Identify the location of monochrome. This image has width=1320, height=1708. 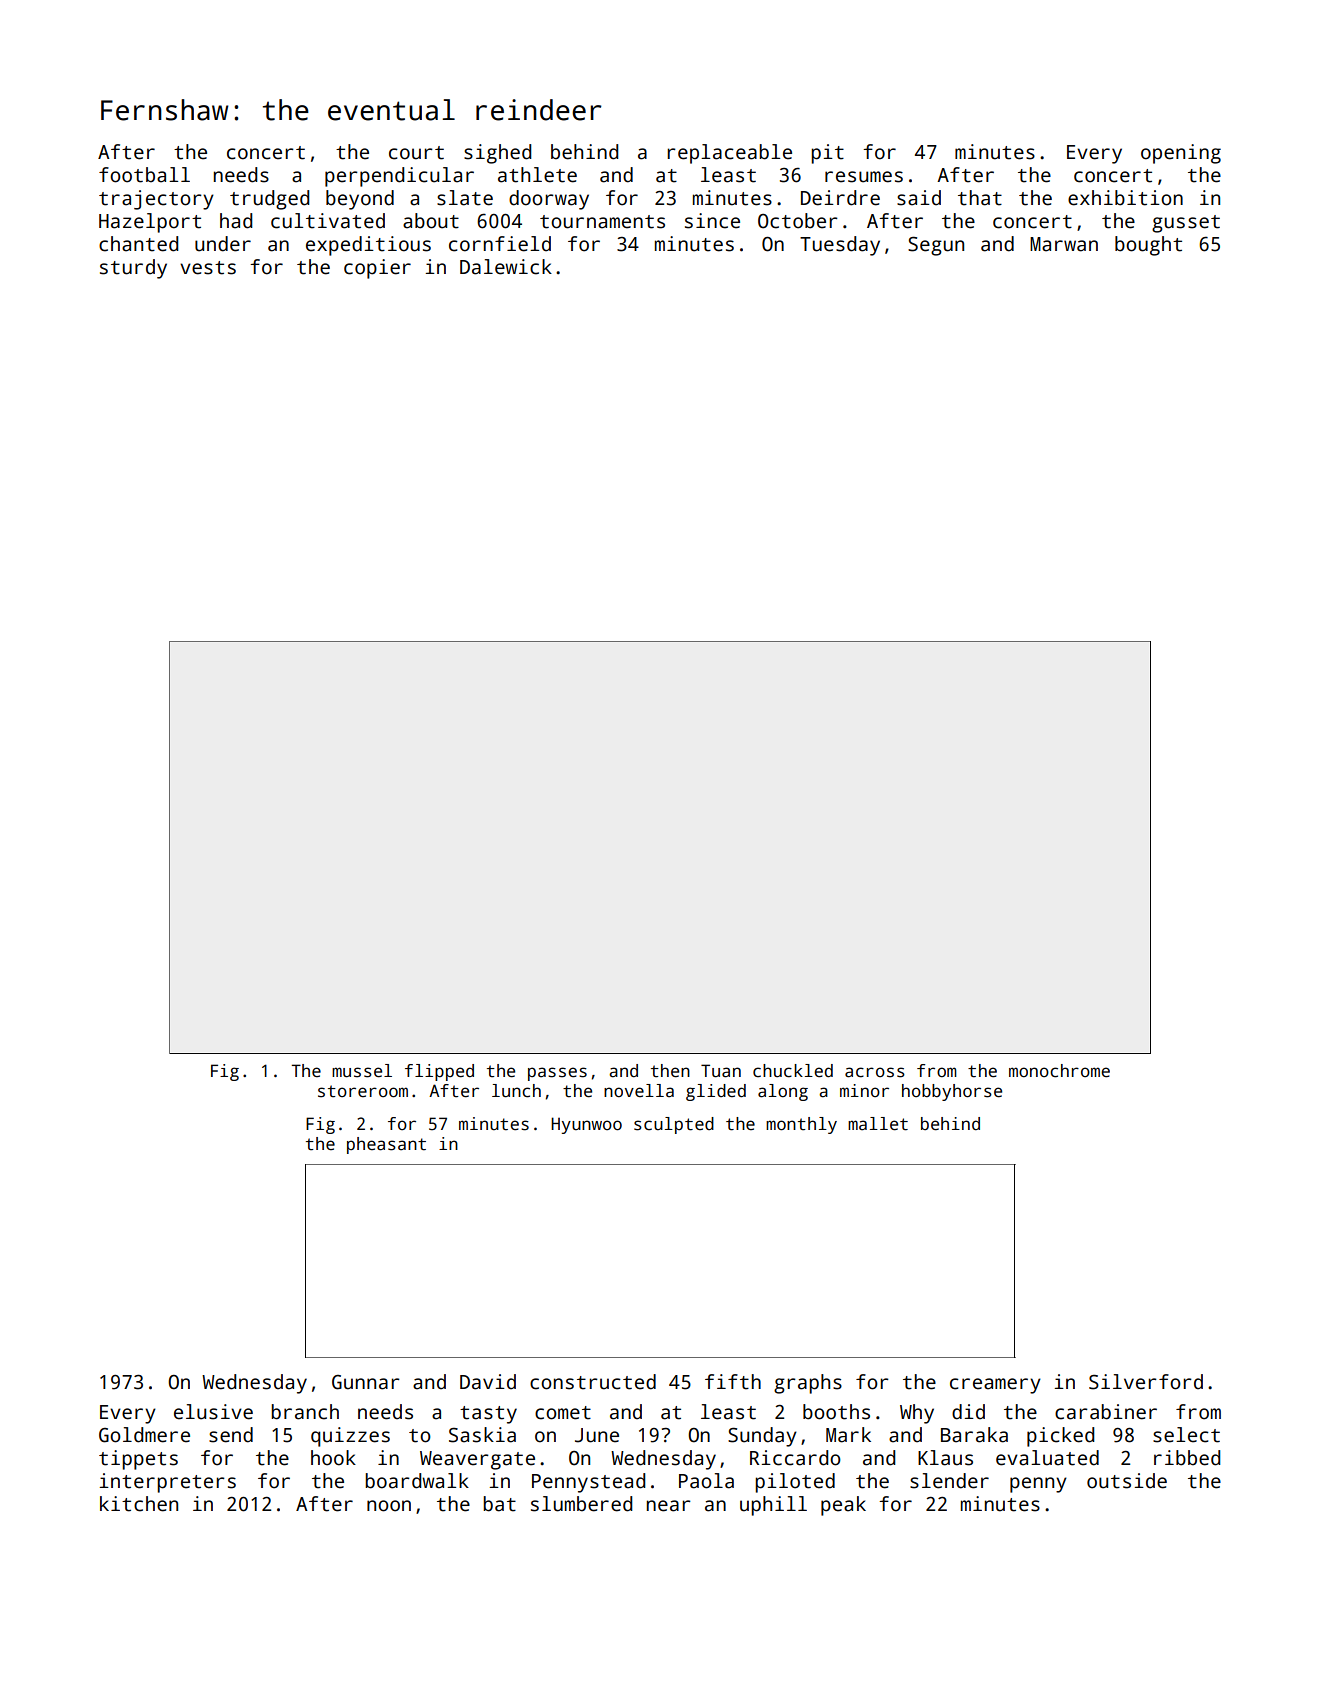
(1059, 1071).
